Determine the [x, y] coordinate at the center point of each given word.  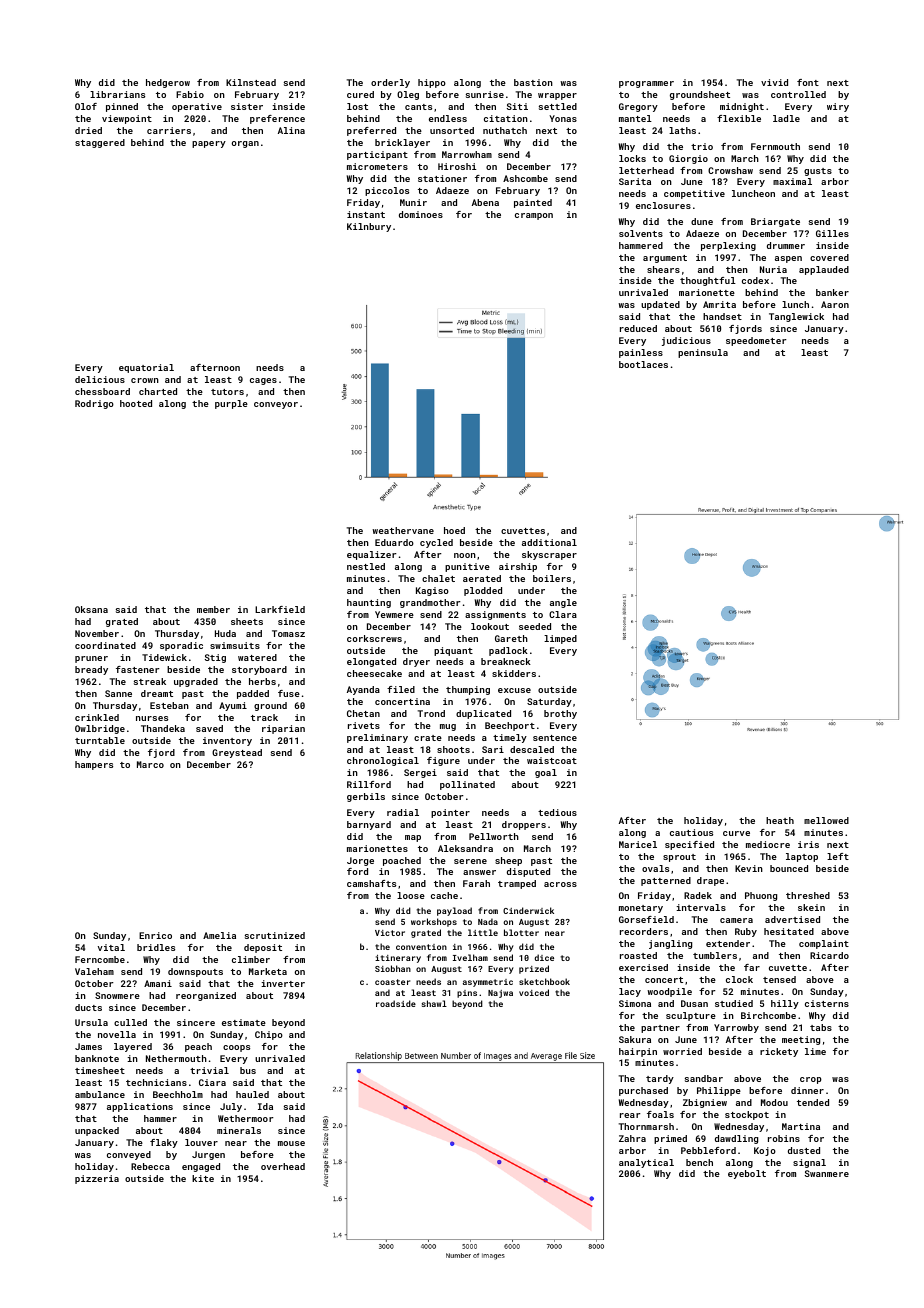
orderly [390, 83]
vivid [774, 82]
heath [780, 820]
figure [443, 761]
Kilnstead [251, 82]
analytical [646, 1163]
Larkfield [280, 609]
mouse [291, 1143]
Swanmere [827, 1173]
